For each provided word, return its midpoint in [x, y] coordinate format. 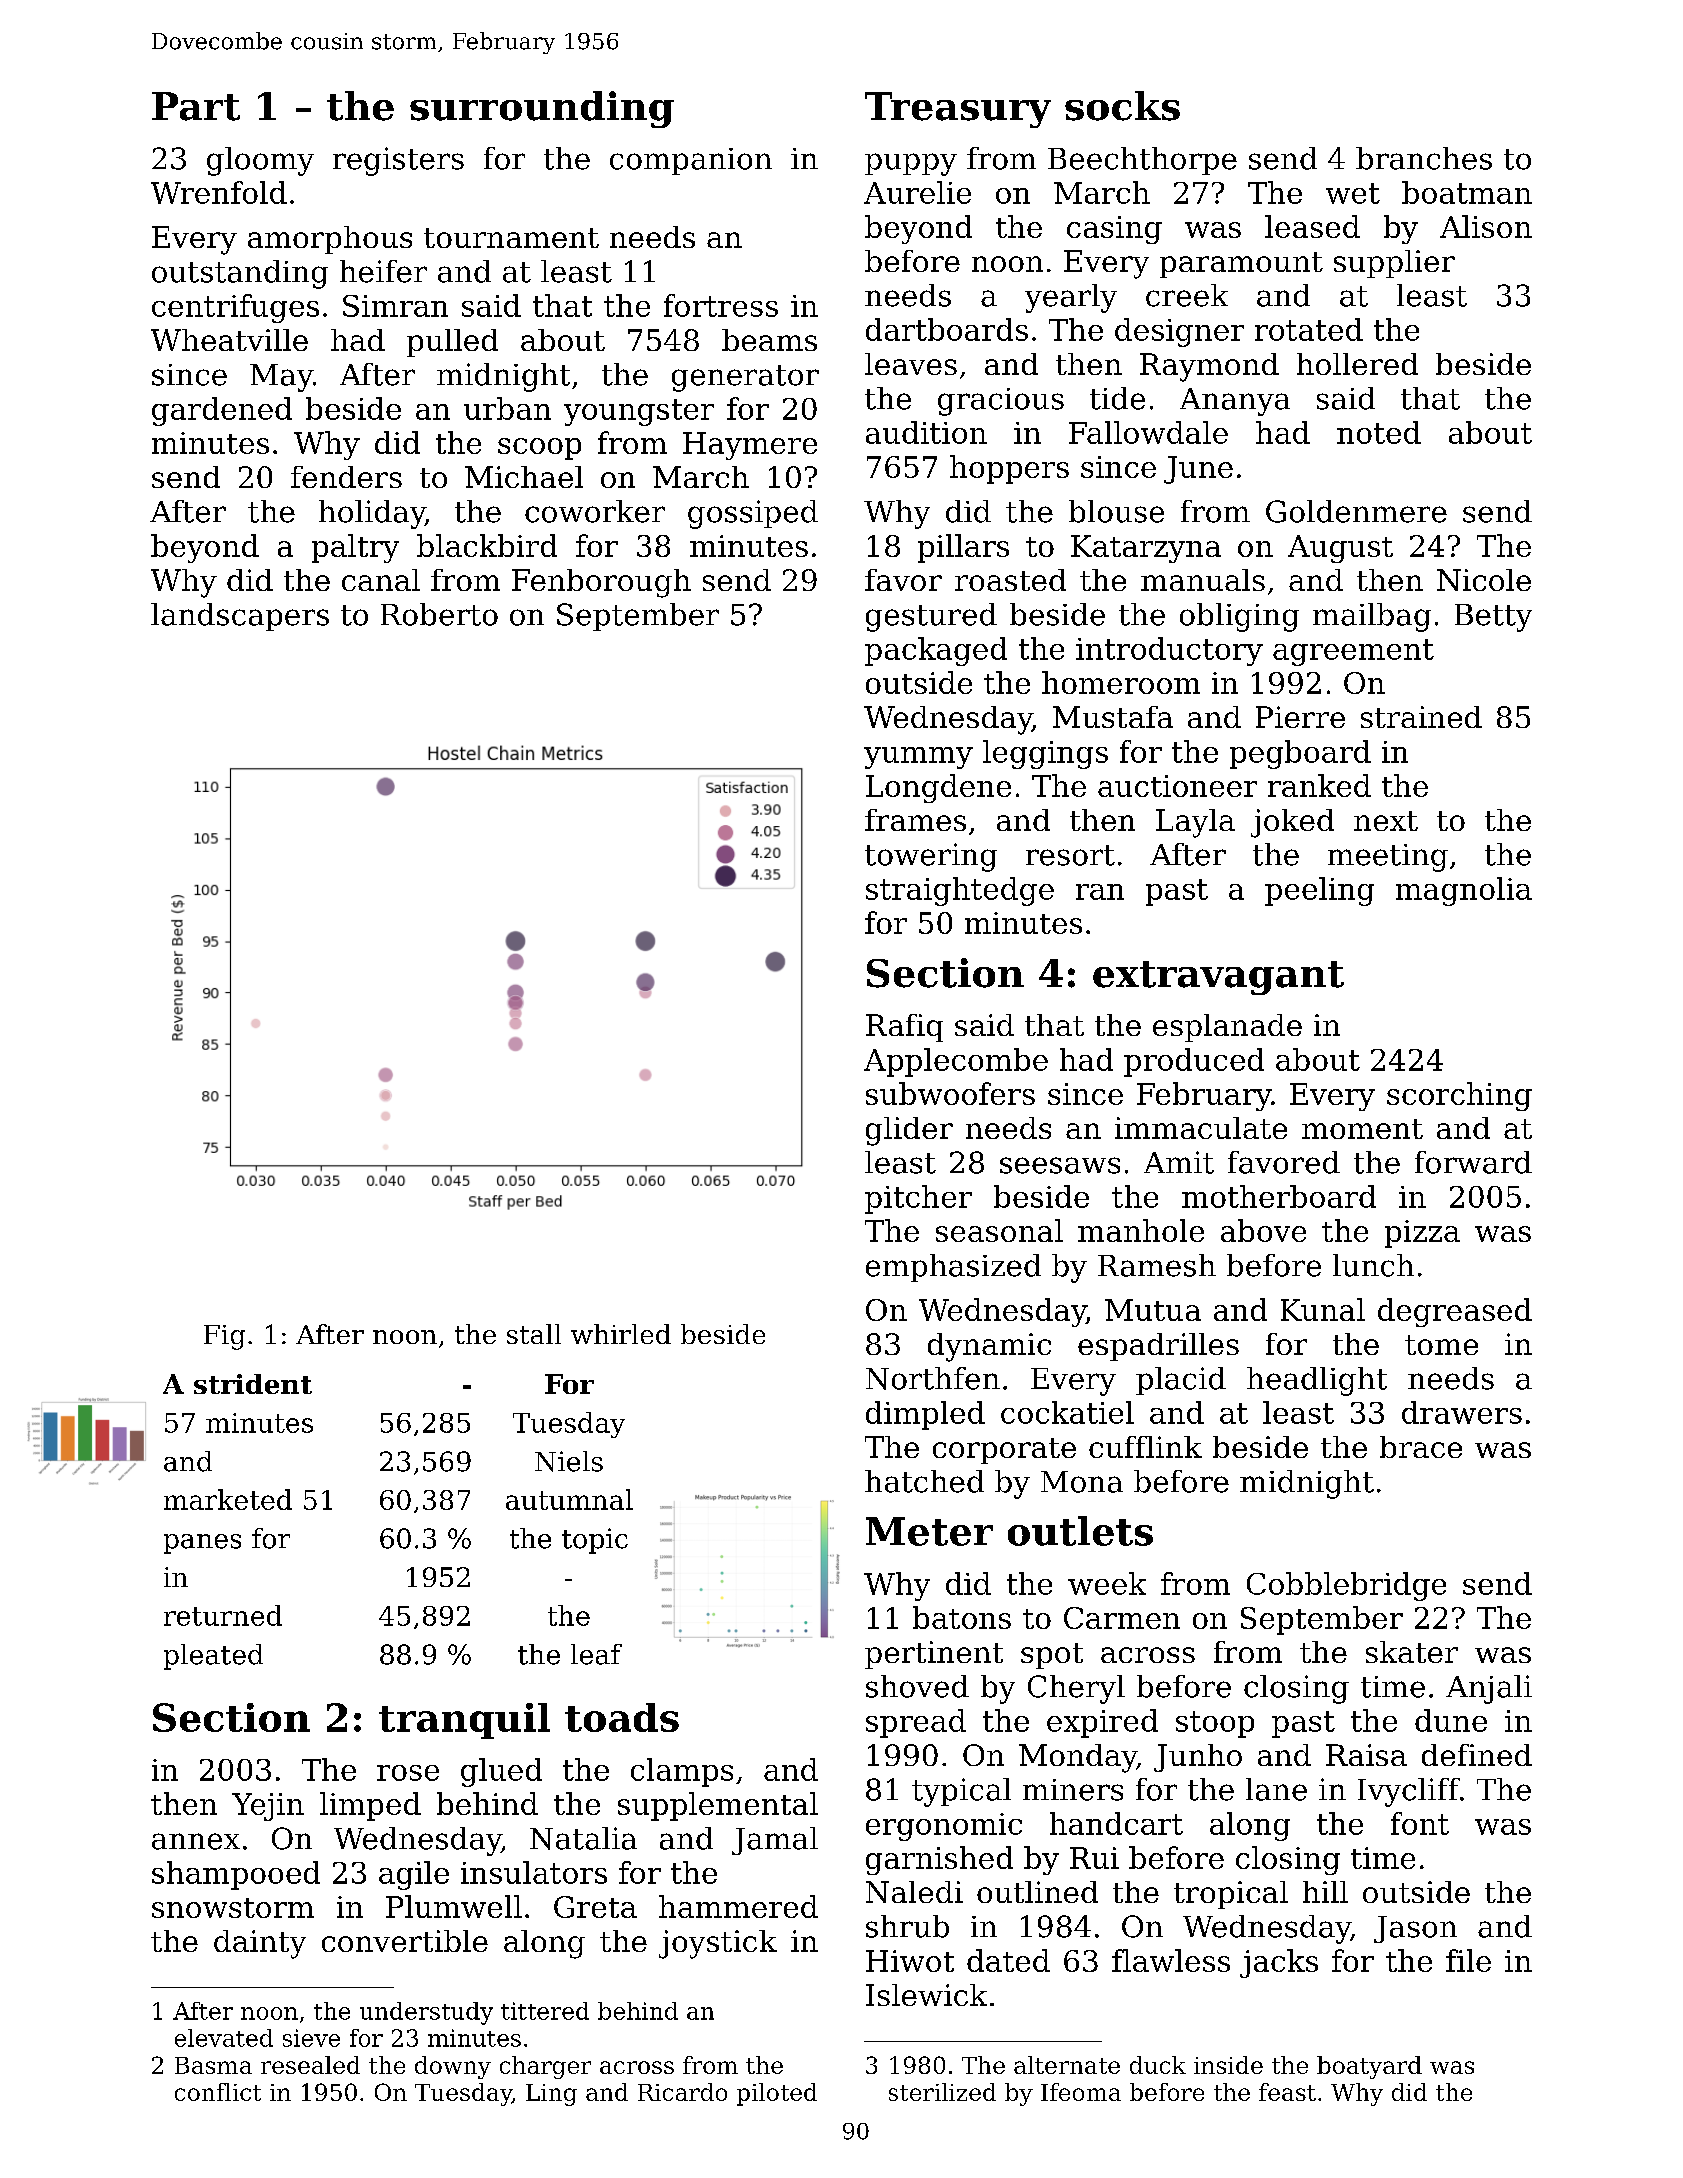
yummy [918, 758]
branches [1424, 158]
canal [381, 580]
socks [1122, 106]
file [1468, 1960]
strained [1421, 717]
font [1420, 1823]
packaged [936, 651]
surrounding [542, 109]
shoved [917, 1686]
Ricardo [682, 2092]
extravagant [1218, 978]
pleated [213, 1657]
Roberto [439, 614]
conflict [218, 2092]
